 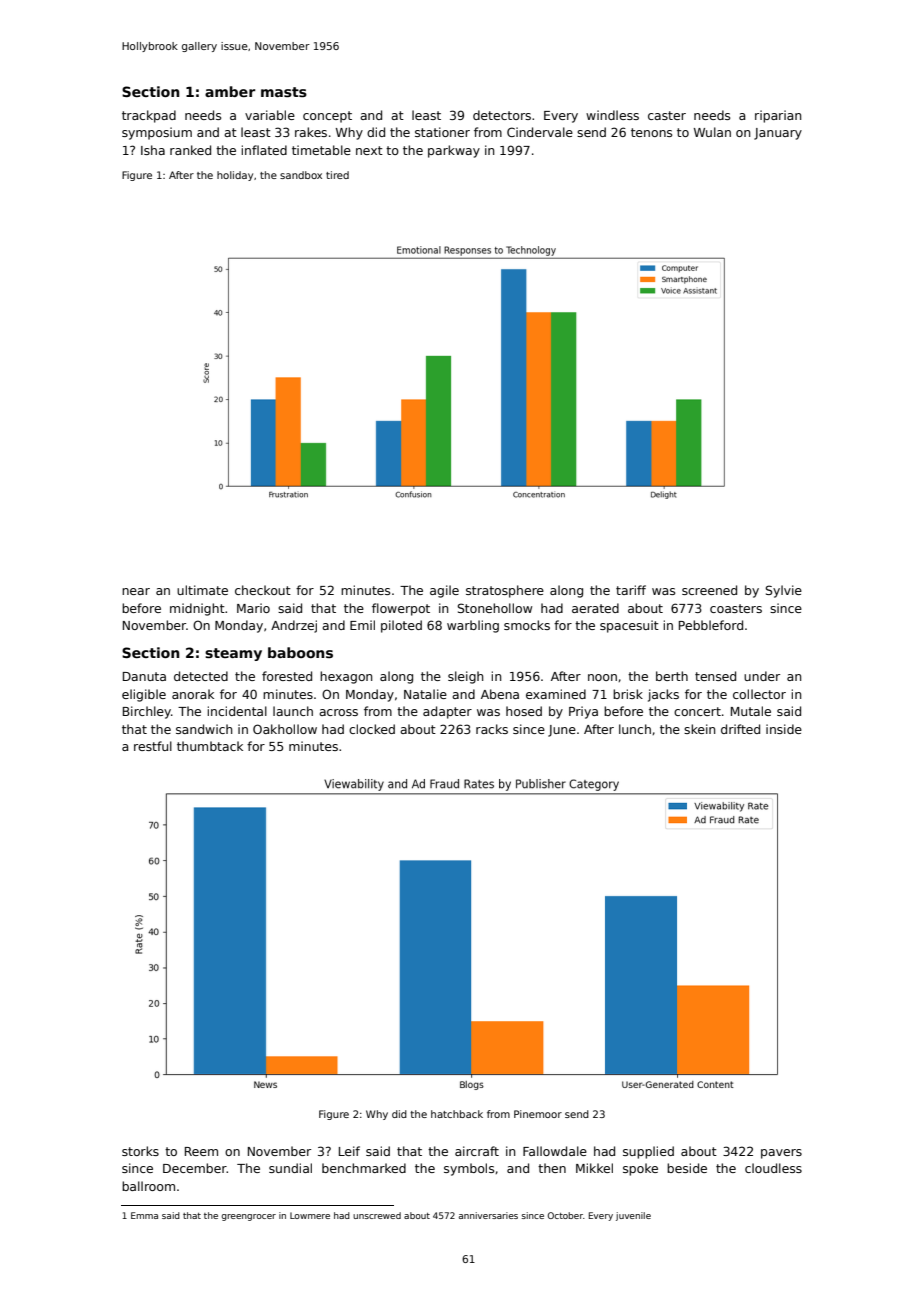 What do you see at coordinates (284, 92) in the document?
I see `masts` at bounding box center [284, 92].
